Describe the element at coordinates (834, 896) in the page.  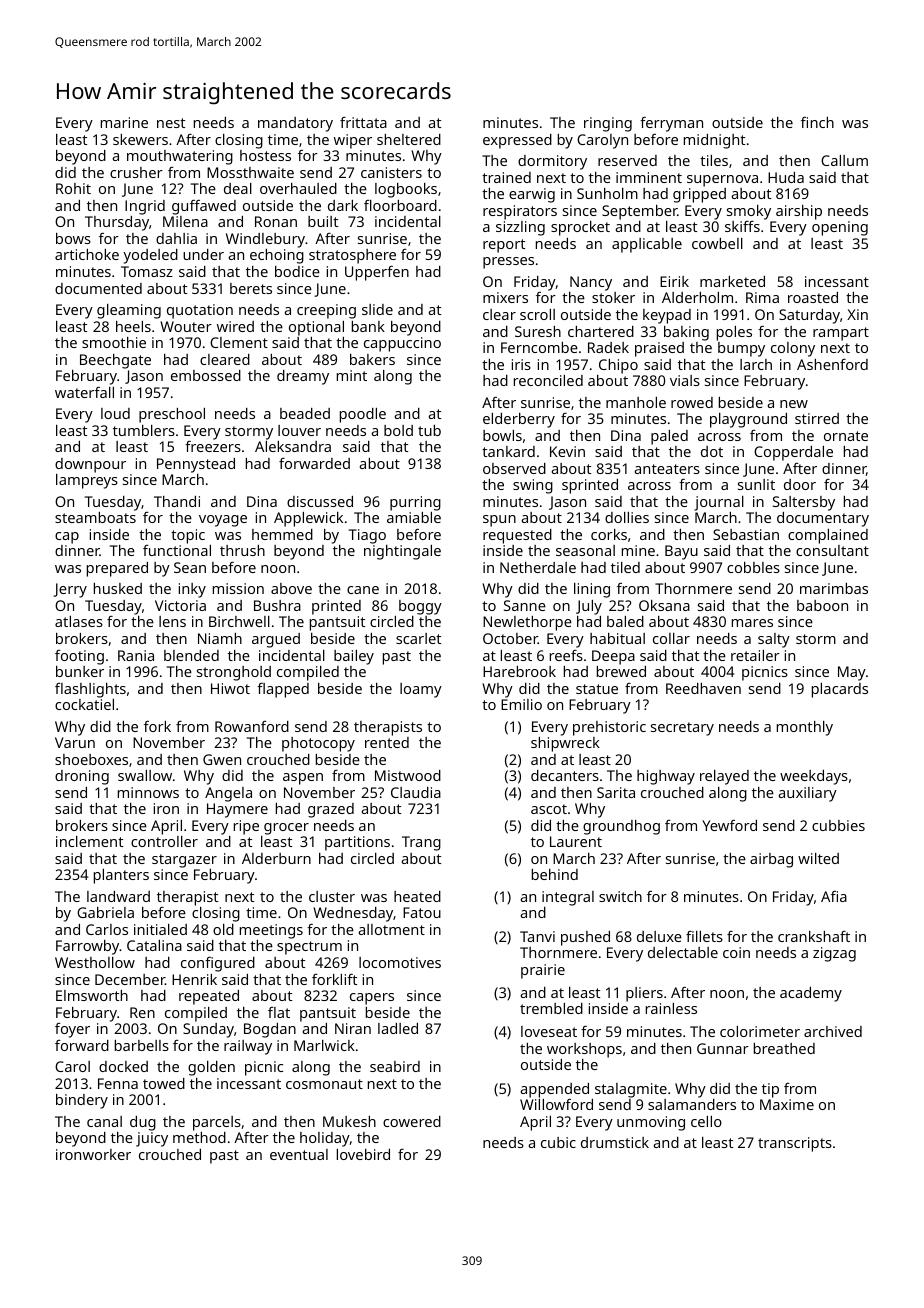
I see `Afia` at that location.
